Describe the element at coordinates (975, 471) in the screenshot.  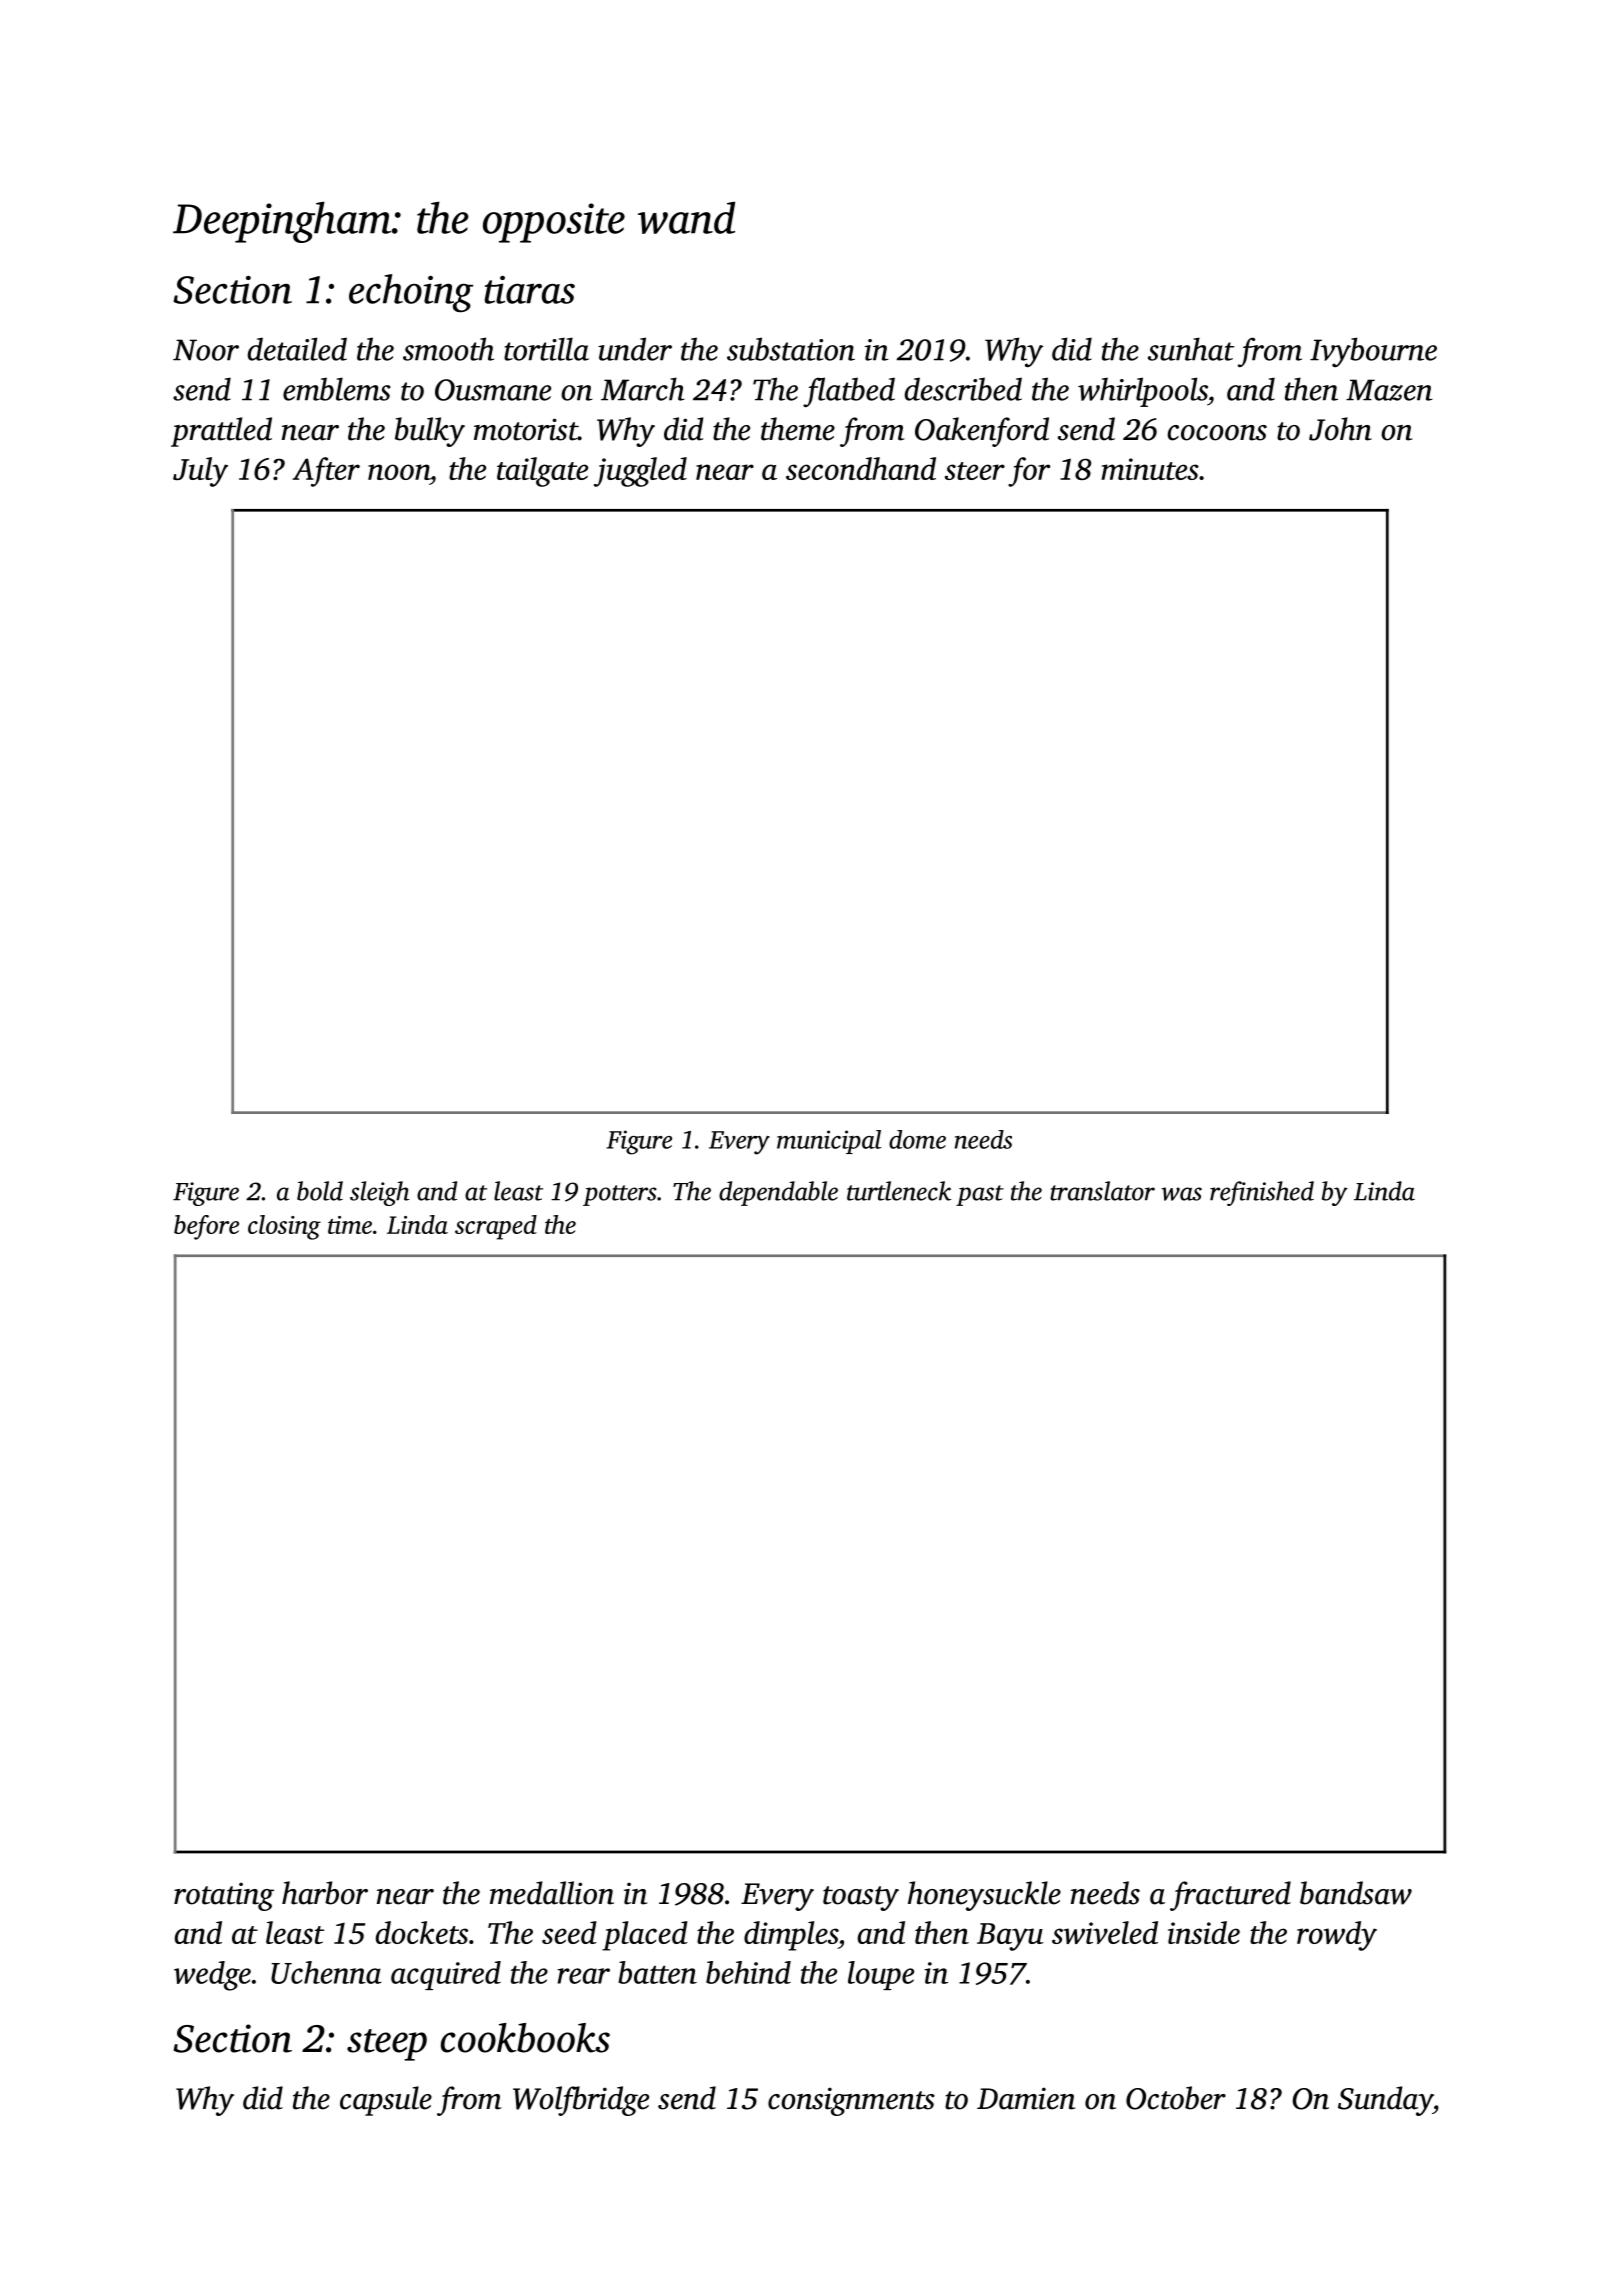
I see `steer` at that location.
